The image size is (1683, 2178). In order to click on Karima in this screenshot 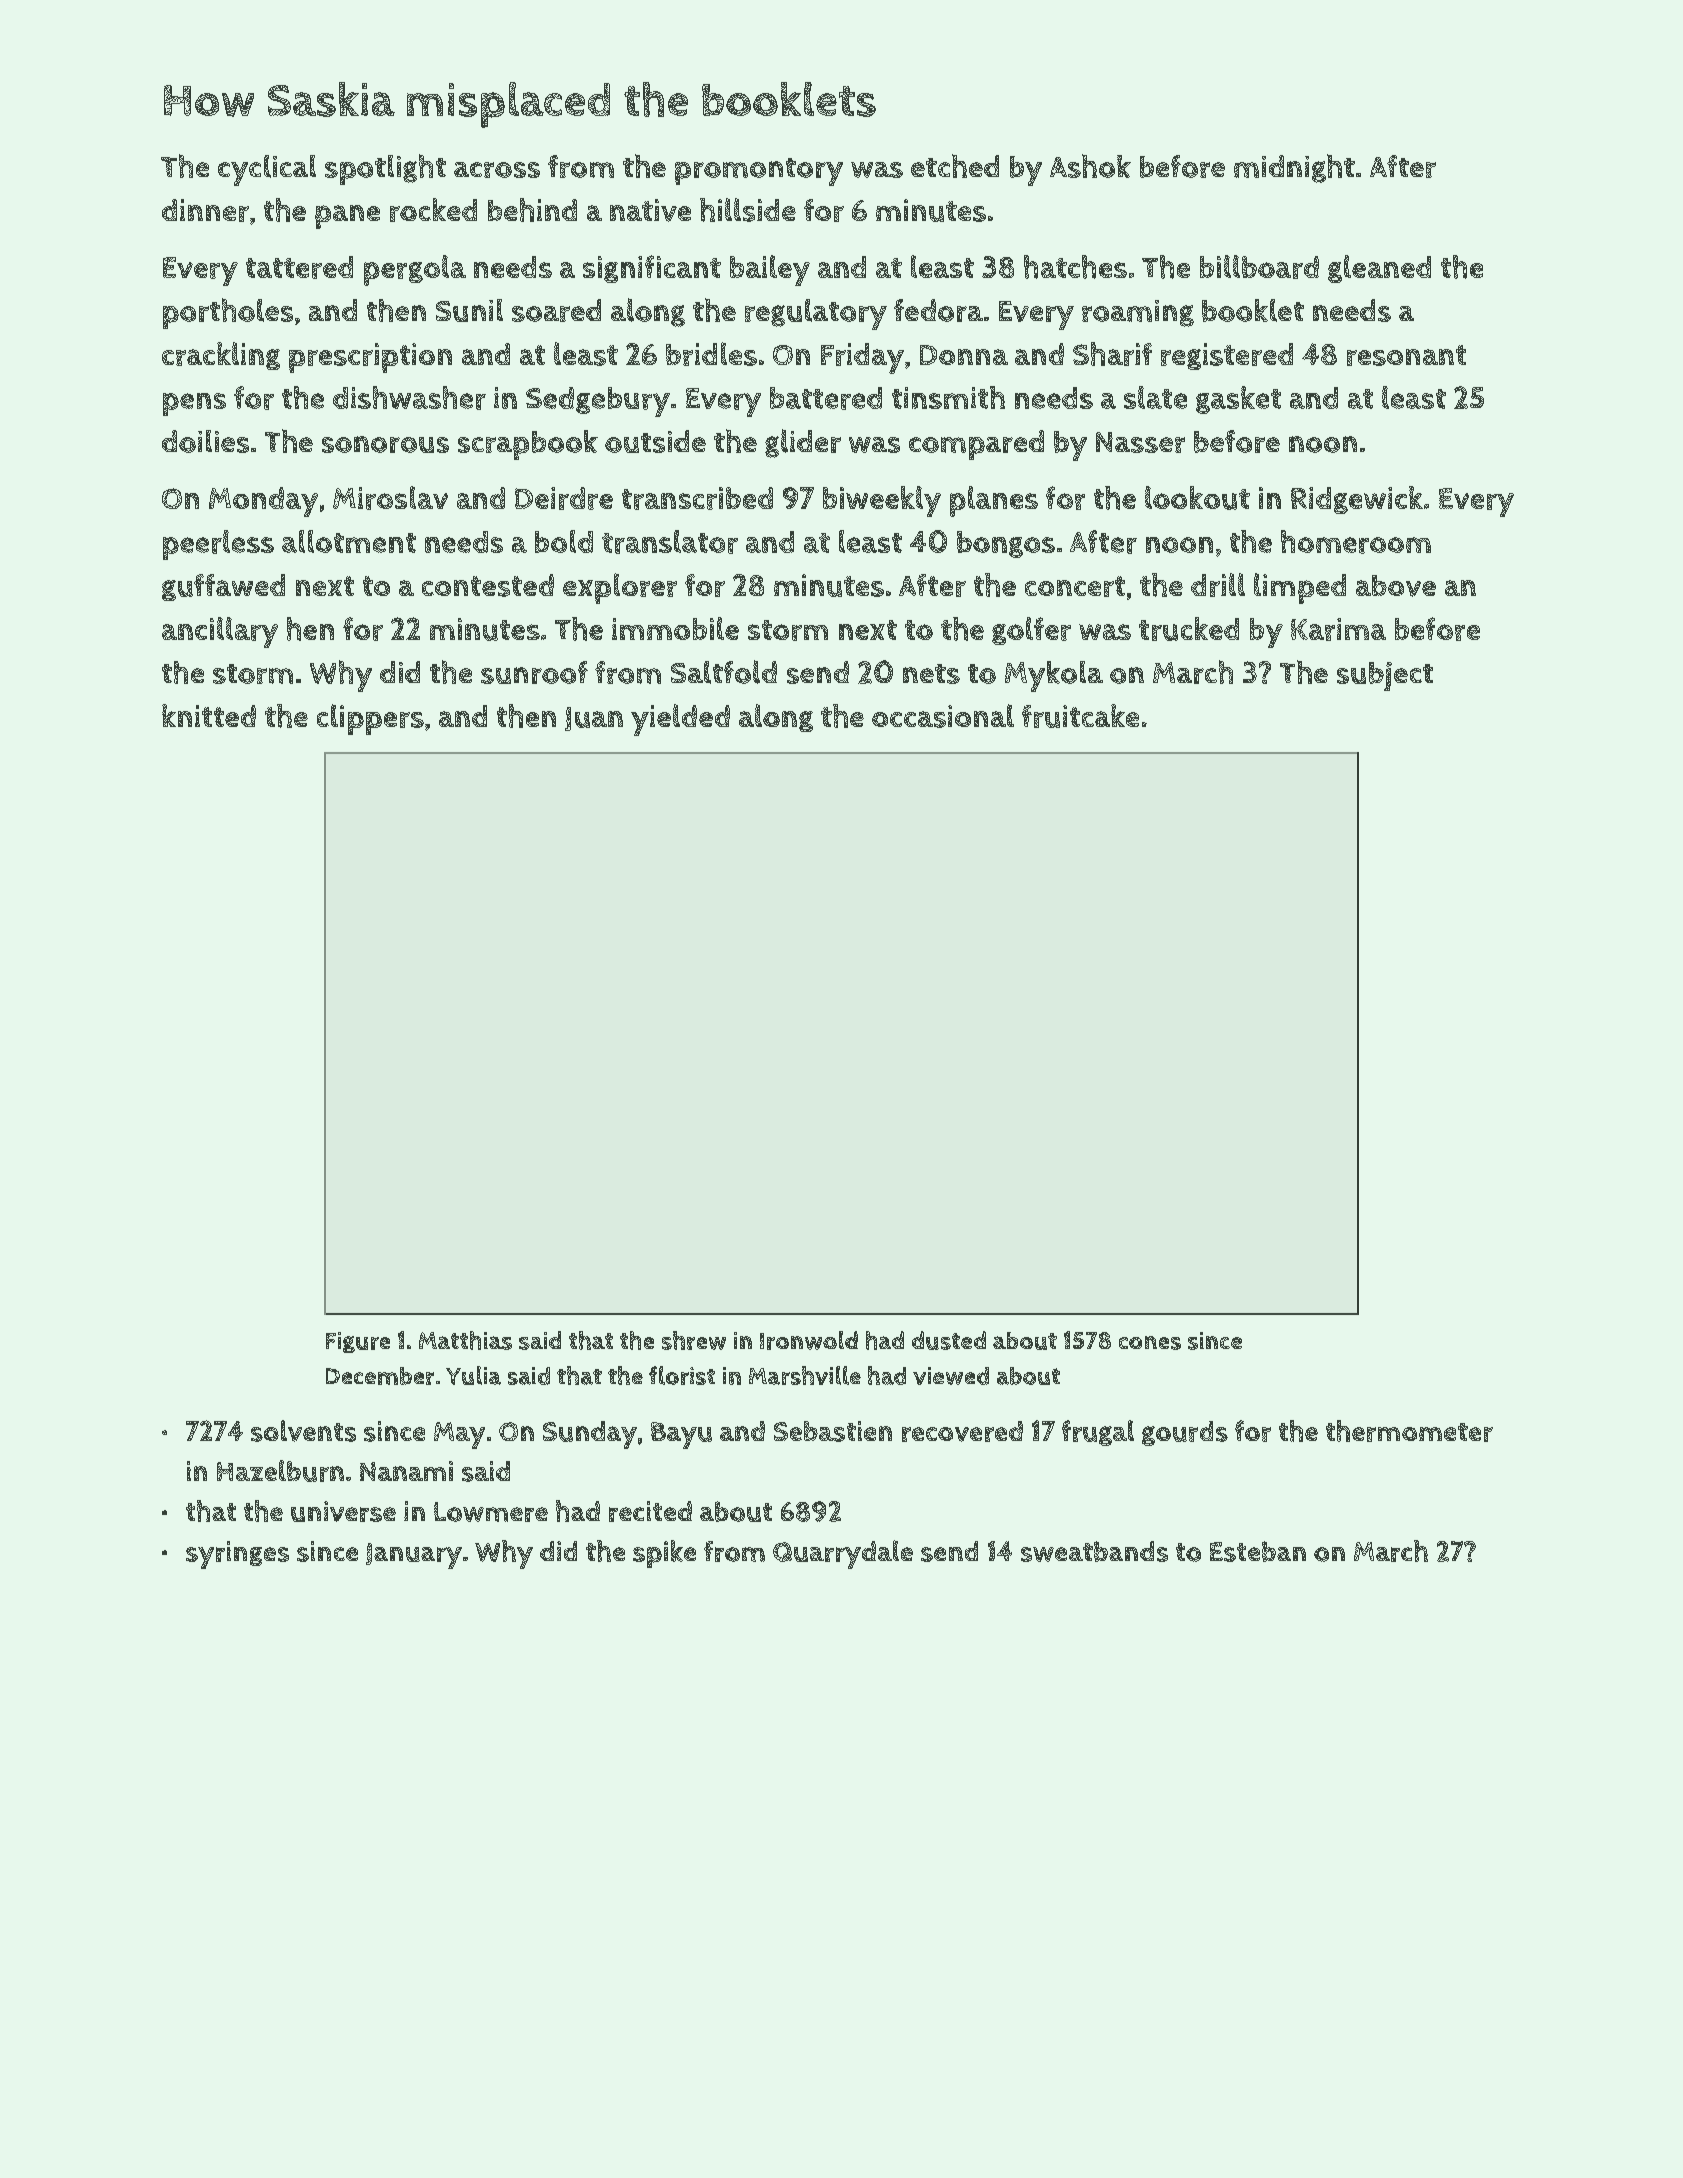, I will do `click(1338, 629)`.
